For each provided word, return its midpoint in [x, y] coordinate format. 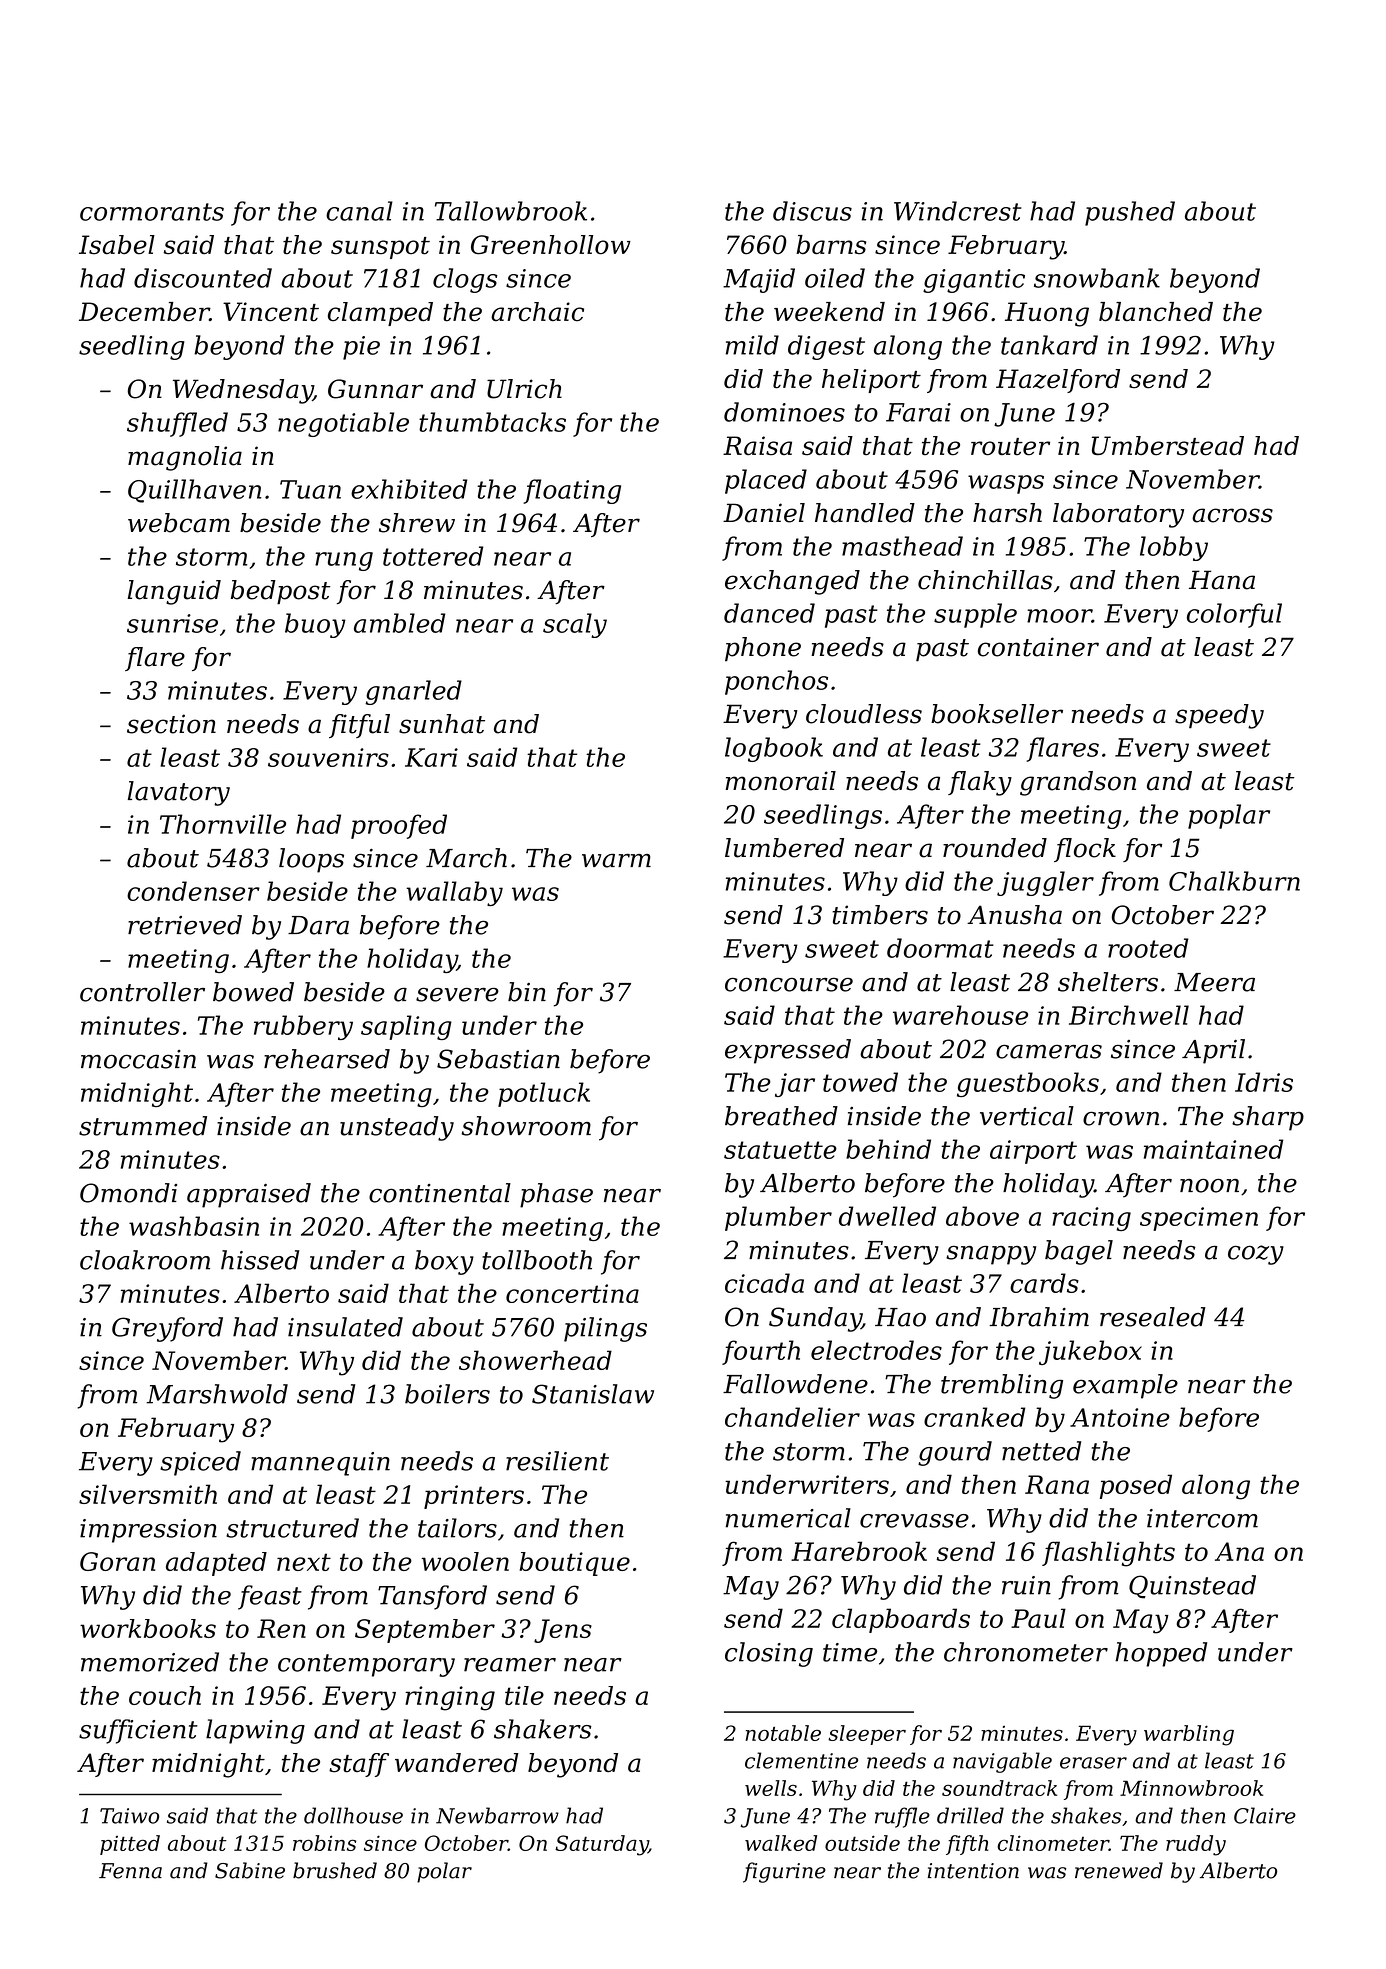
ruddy [1196, 1845]
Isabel [117, 245]
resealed [1153, 1317]
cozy [1256, 1255]
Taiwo [129, 1816]
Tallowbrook [511, 211]
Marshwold [217, 1394]
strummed [143, 1126]
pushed [1130, 213]
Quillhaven [194, 491]
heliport [871, 381]
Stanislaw [593, 1394]
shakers [543, 1729]
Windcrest [958, 211]
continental [440, 1193]
